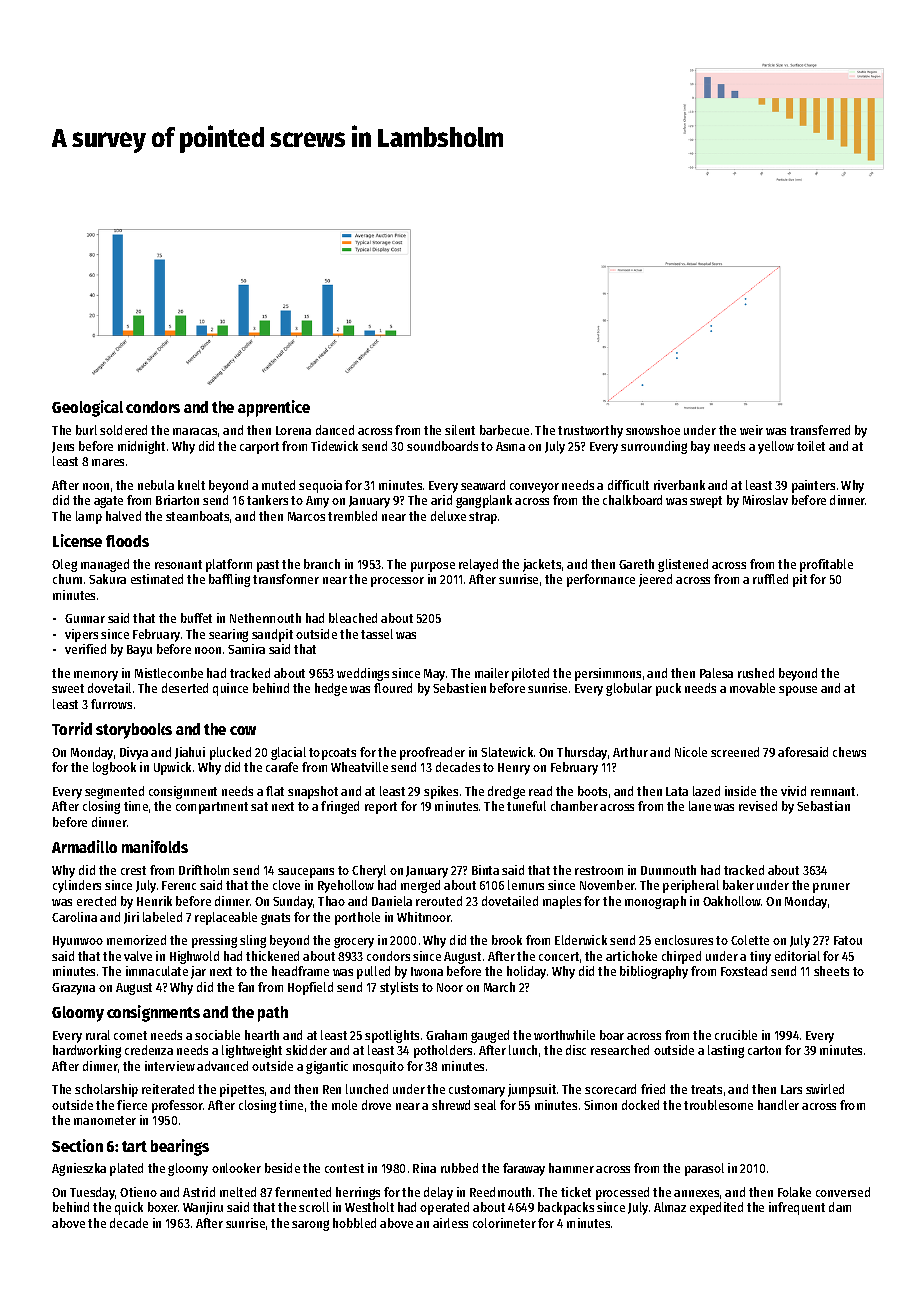 Image resolution: width=924 pixels, height=1308 pixels. Describe the element at coordinates (424, 917) in the screenshot. I see `Whitmoor` at that location.
